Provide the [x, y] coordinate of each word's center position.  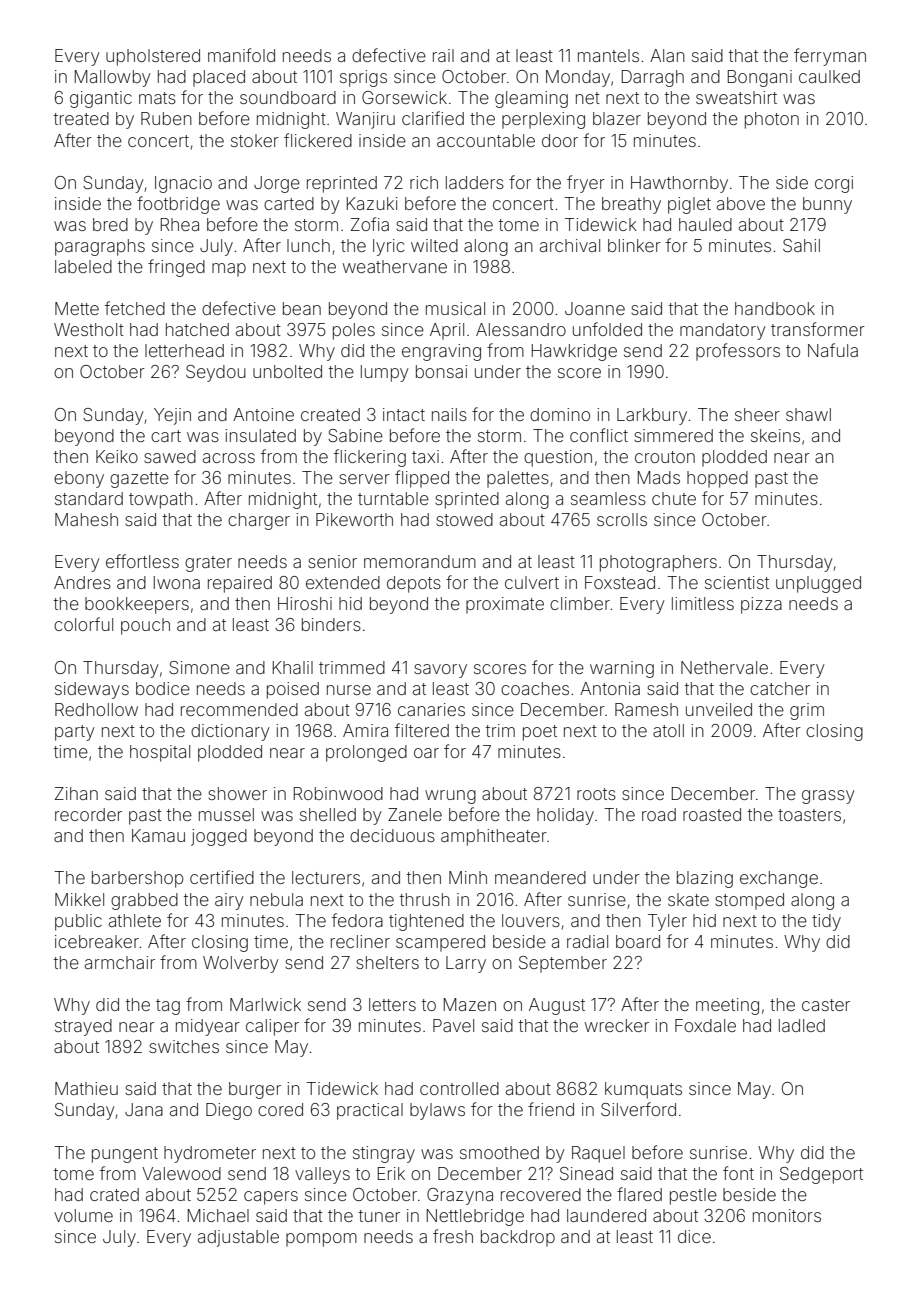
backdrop [518, 1238]
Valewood [181, 1173]
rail [443, 55]
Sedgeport [821, 1175]
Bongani [760, 78]
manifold [241, 55]
